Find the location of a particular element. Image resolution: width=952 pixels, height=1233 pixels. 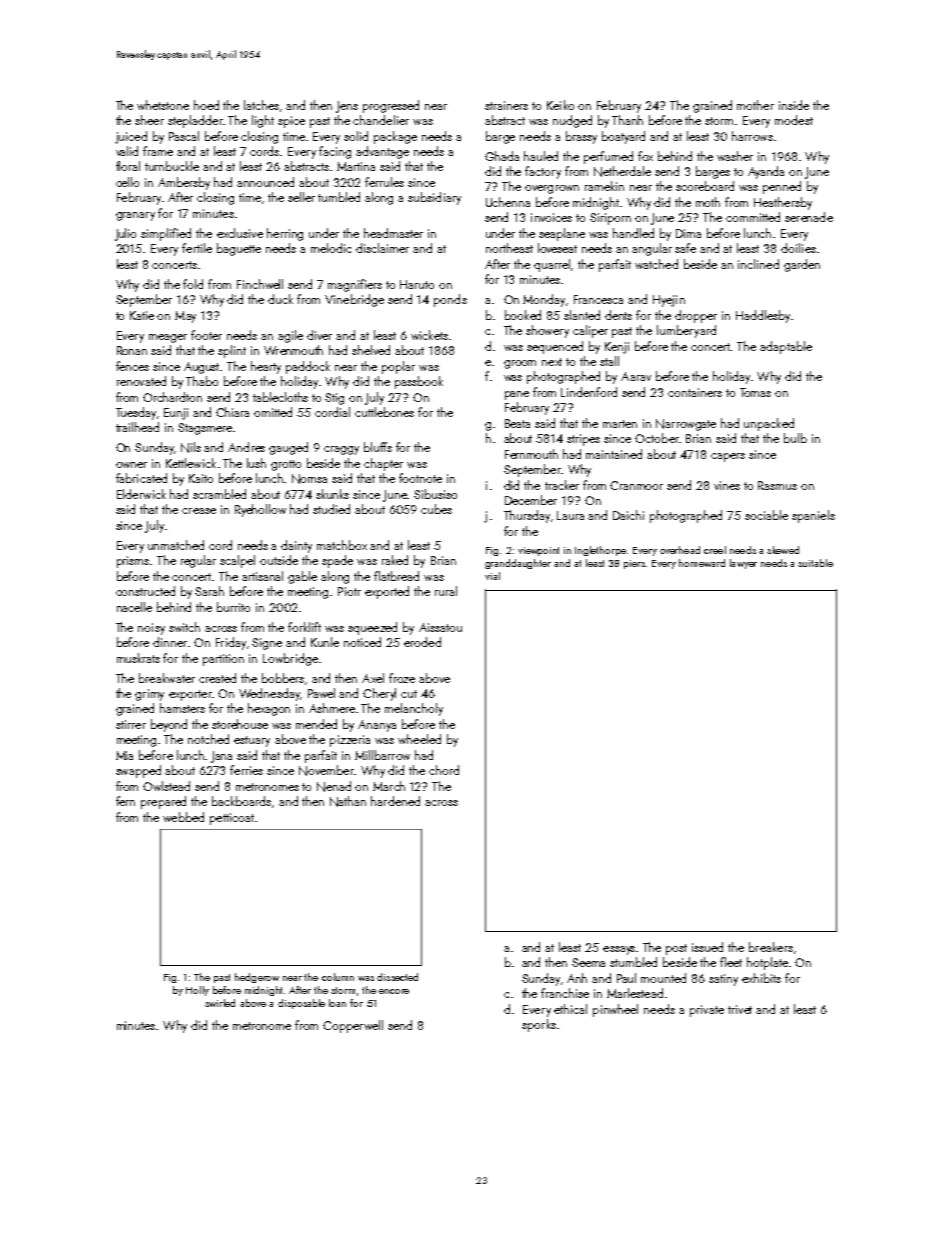

dissected is located at coordinates (397, 977).
